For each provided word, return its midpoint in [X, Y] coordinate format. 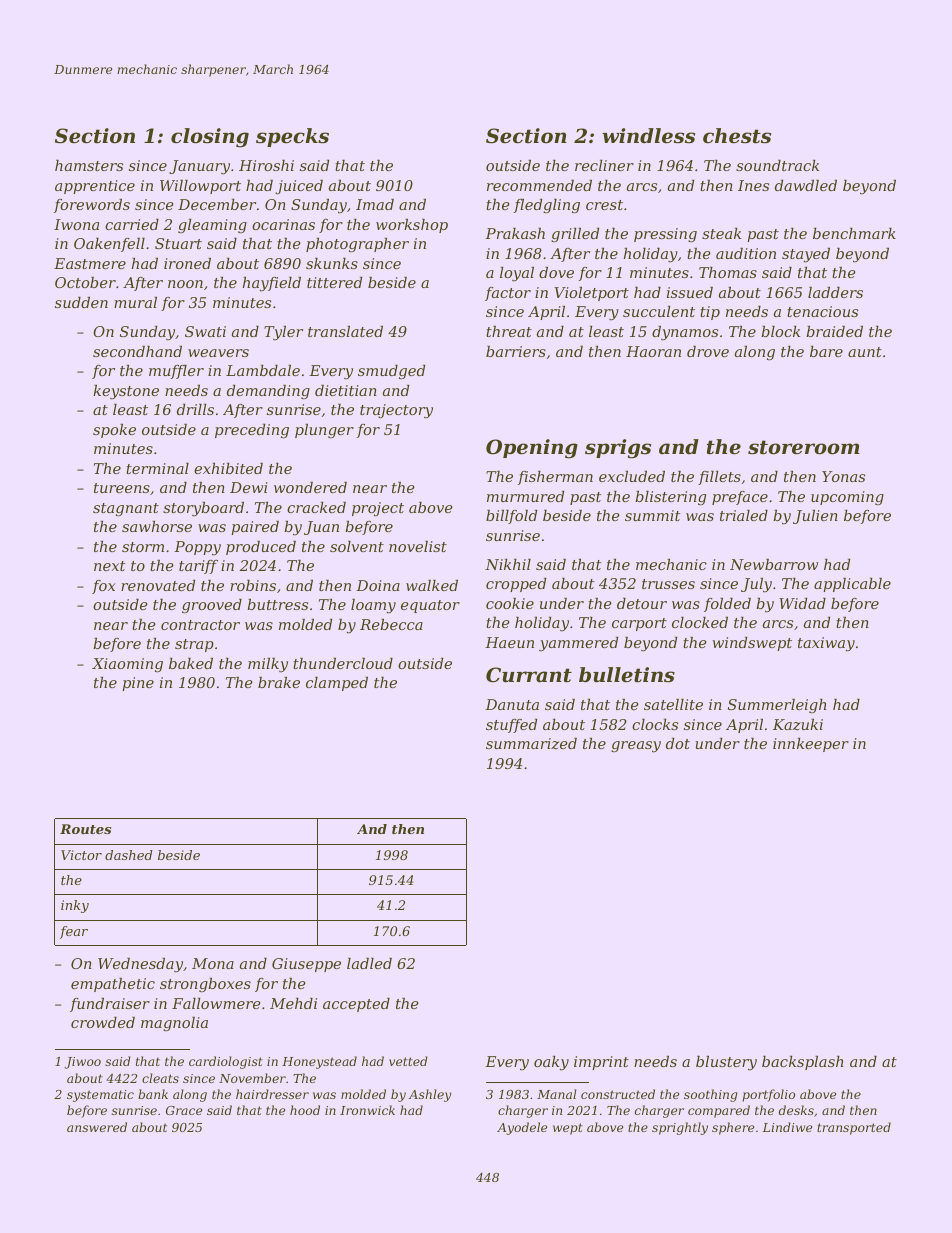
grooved [212, 606]
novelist [418, 546]
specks [292, 137]
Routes [85, 829]
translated [345, 331]
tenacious [822, 311]
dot [678, 743]
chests [737, 136]
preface [740, 498]
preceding [252, 431]
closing [210, 138]
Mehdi [293, 1003]
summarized [531, 744]
